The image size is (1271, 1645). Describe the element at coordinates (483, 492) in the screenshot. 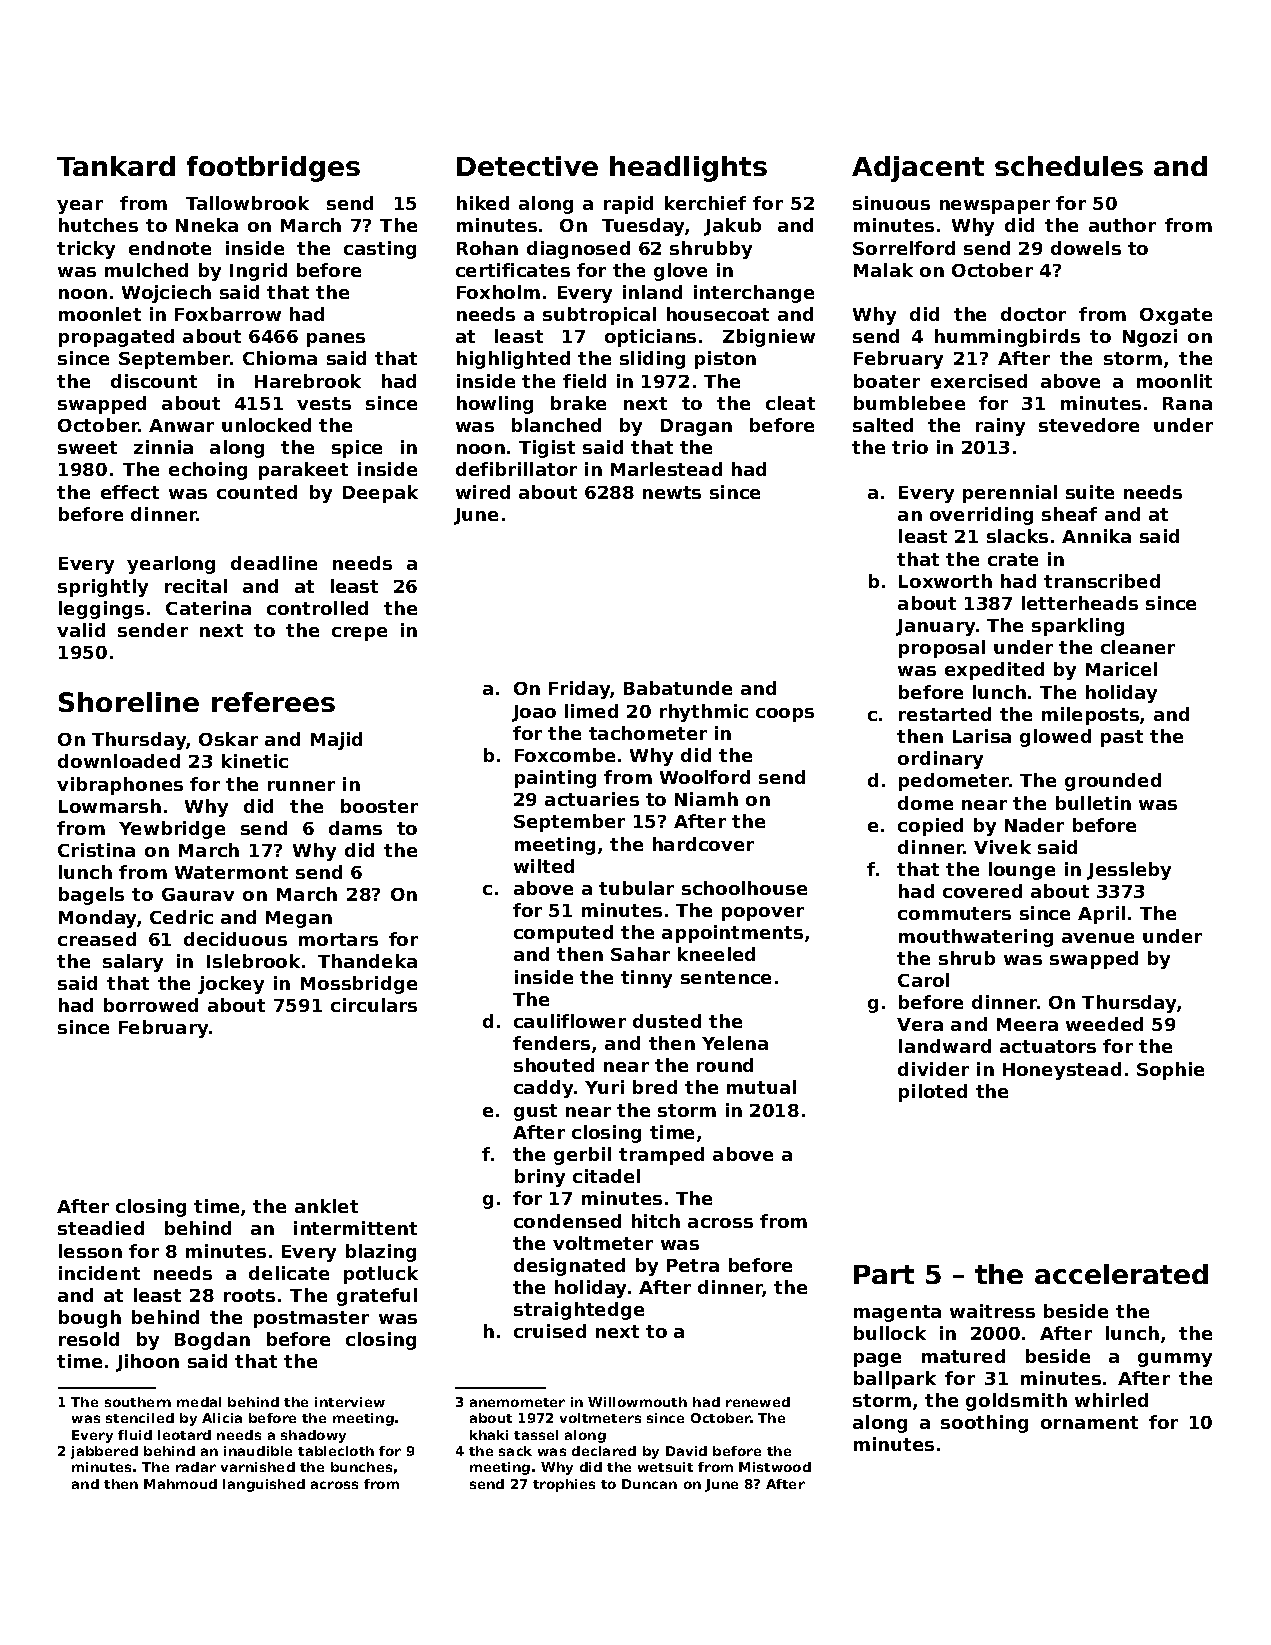

I see `wired` at that location.
